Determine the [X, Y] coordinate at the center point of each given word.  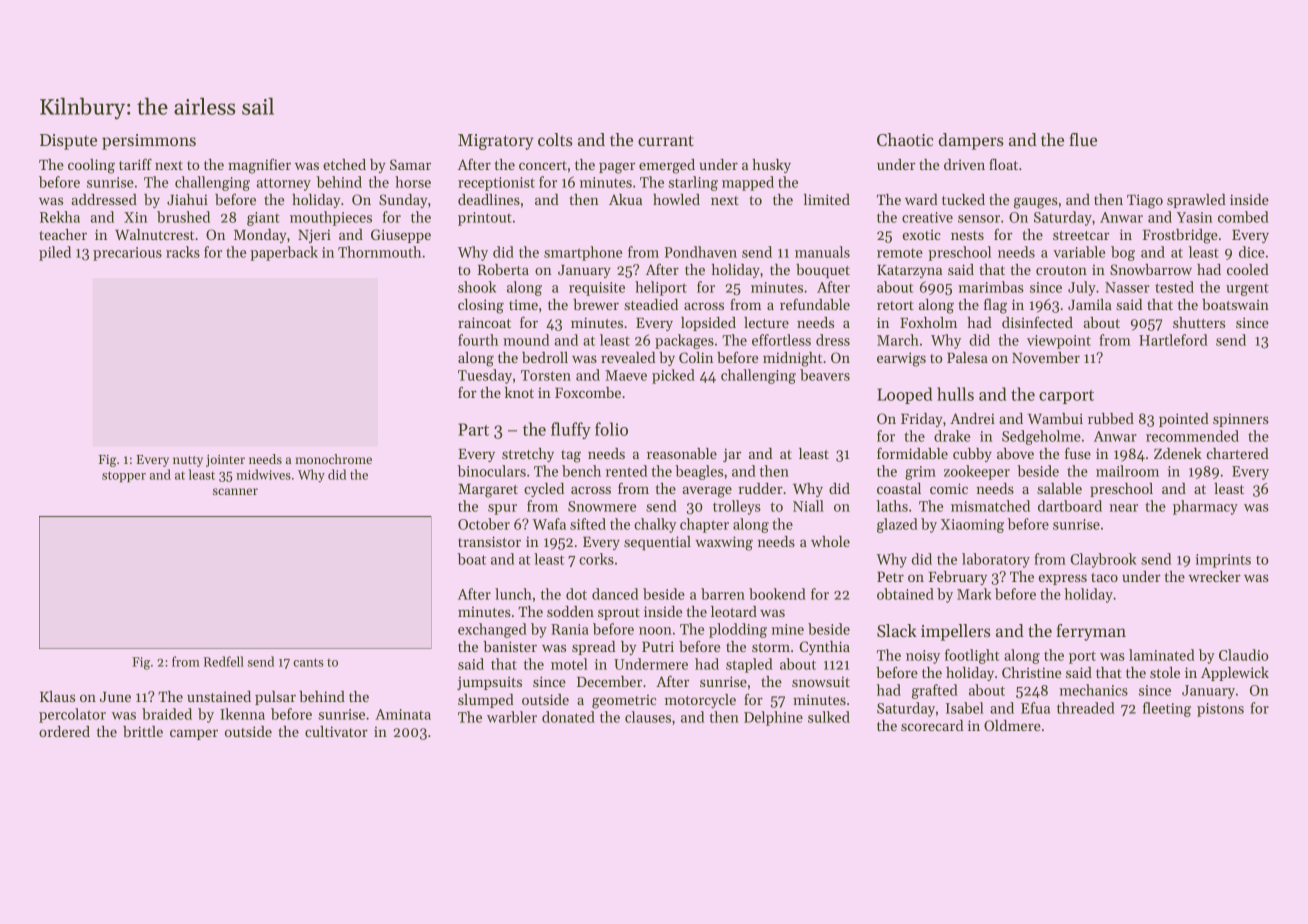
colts [555, 139]
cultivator [336, 731]
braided [167, 714]
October [484, 524]
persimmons [149, 142]
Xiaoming [972, 526]
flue [1083, 139]
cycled [544, 490]
